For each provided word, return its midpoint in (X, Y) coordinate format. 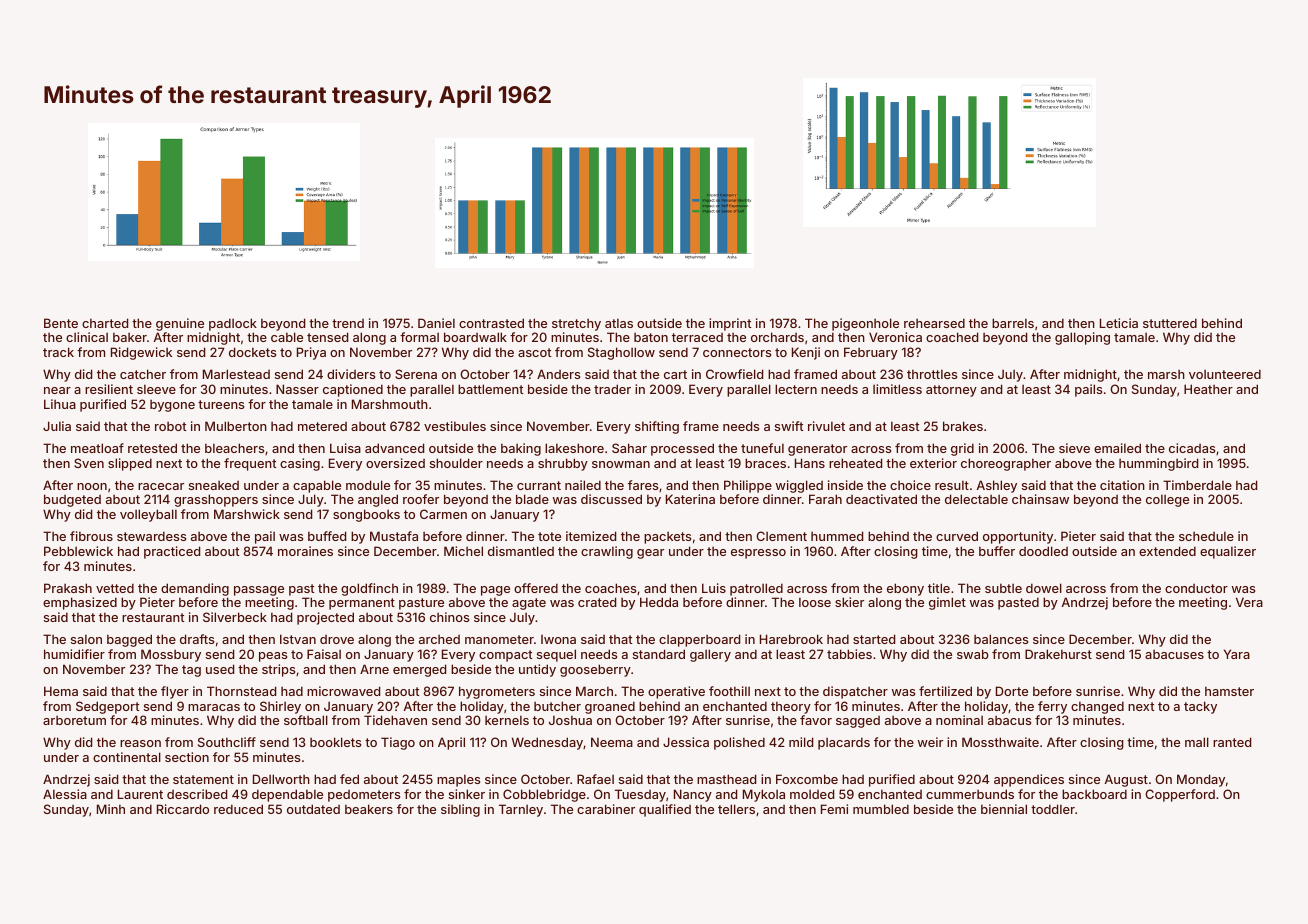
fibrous (91, 536)
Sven (89, 463)
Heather (1208, 389)
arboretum (74, 720)
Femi (834, 809)
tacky (1200, 707)
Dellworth (281, 779)
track (58, 352)
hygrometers (497, 692)
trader (612, 389)
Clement (781, 536)
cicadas (1192, 448)
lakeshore (574, 448)
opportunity (1018, 537)
